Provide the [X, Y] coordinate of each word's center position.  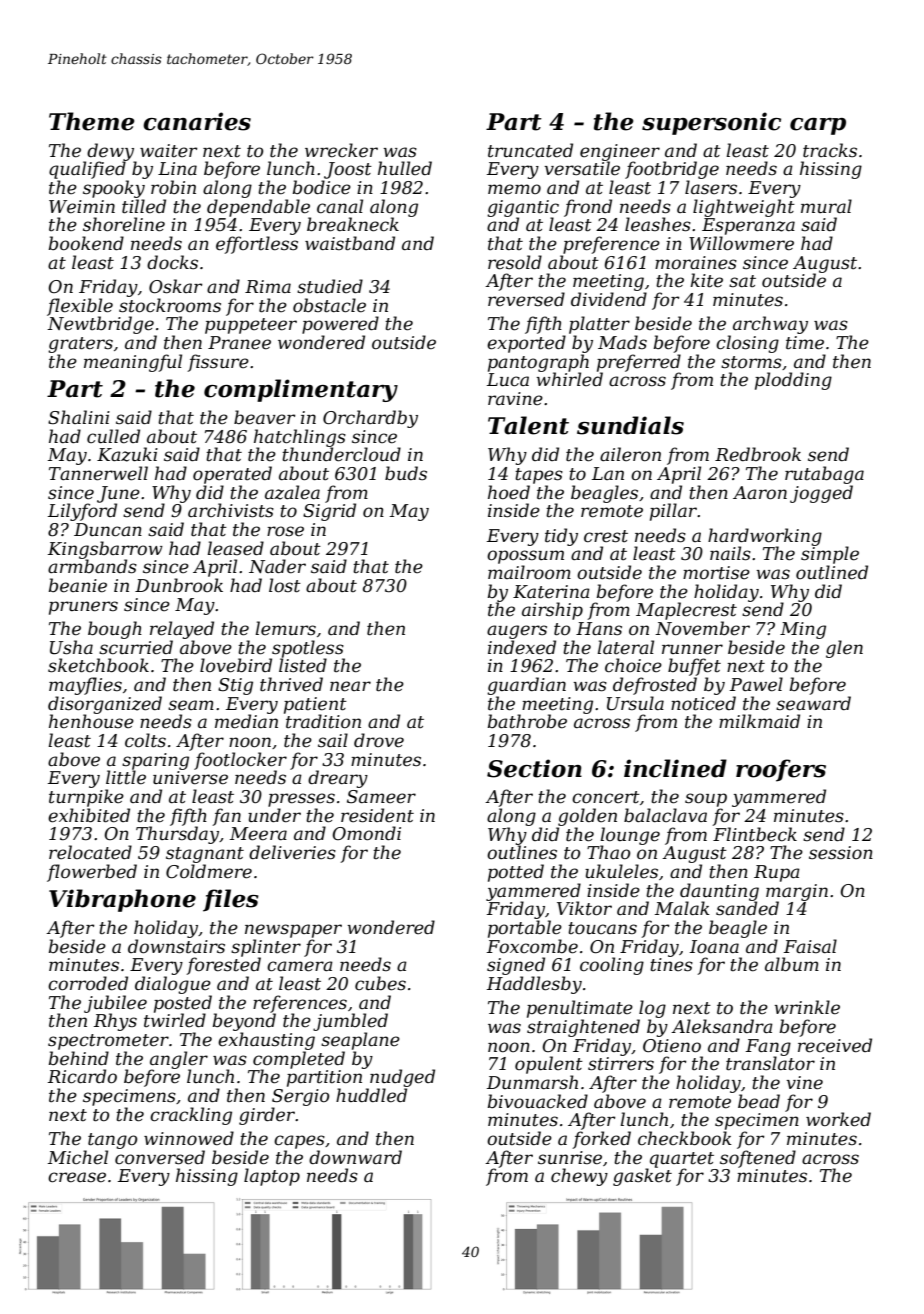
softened [758, 1159]
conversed [160, 1157]
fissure [218, 363]
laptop [272, 1177]
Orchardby [370, 419]
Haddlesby [534, 985]
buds [406, 473]
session [841, 853]
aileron [630, 454]
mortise [716, 573]
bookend [86, 243]
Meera [258, 834]
